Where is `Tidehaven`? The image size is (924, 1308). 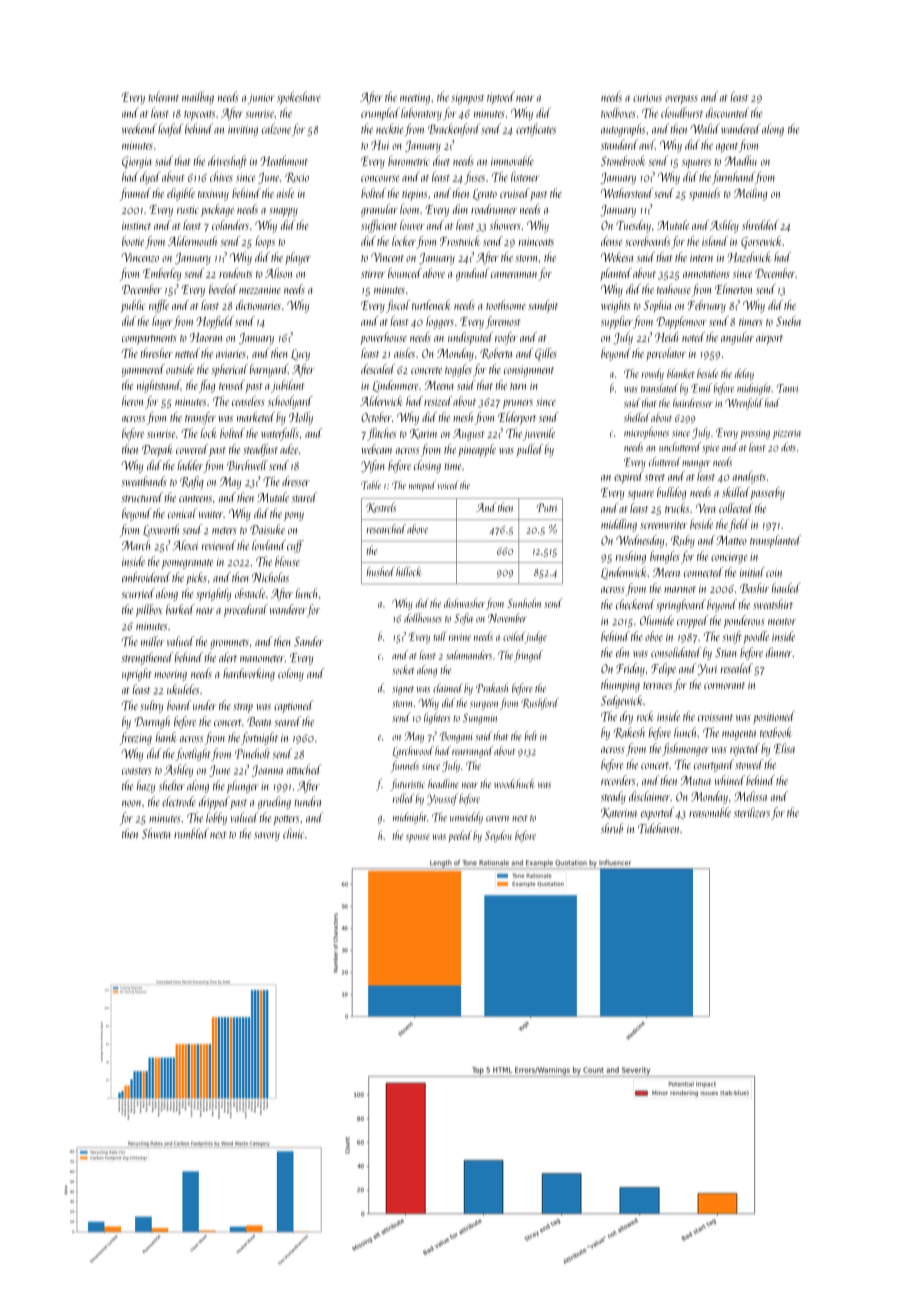
Tidehaven is located at coordinates (658, 828).
